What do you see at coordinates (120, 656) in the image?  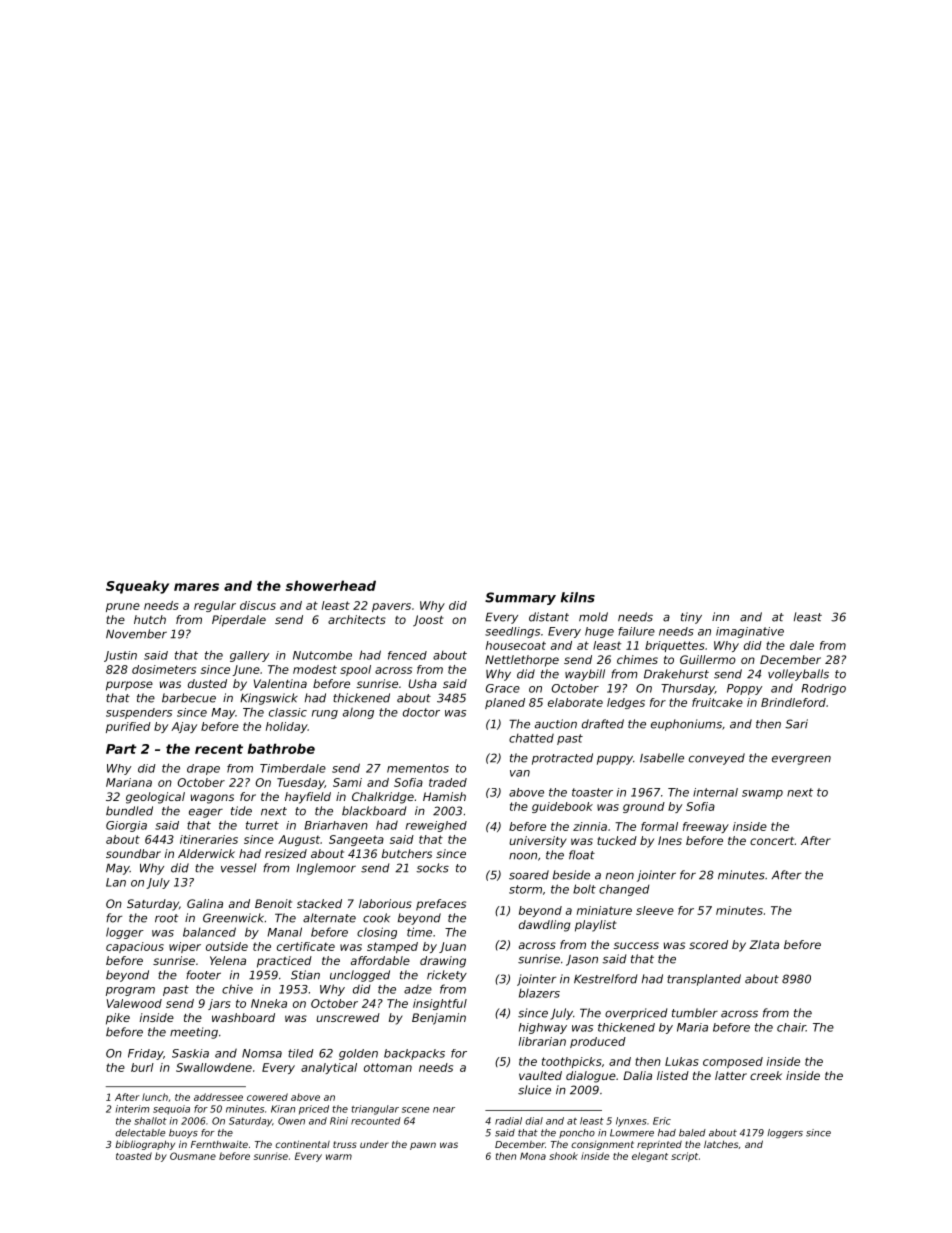 I see `Justin` at bounding box center [120, 656].
